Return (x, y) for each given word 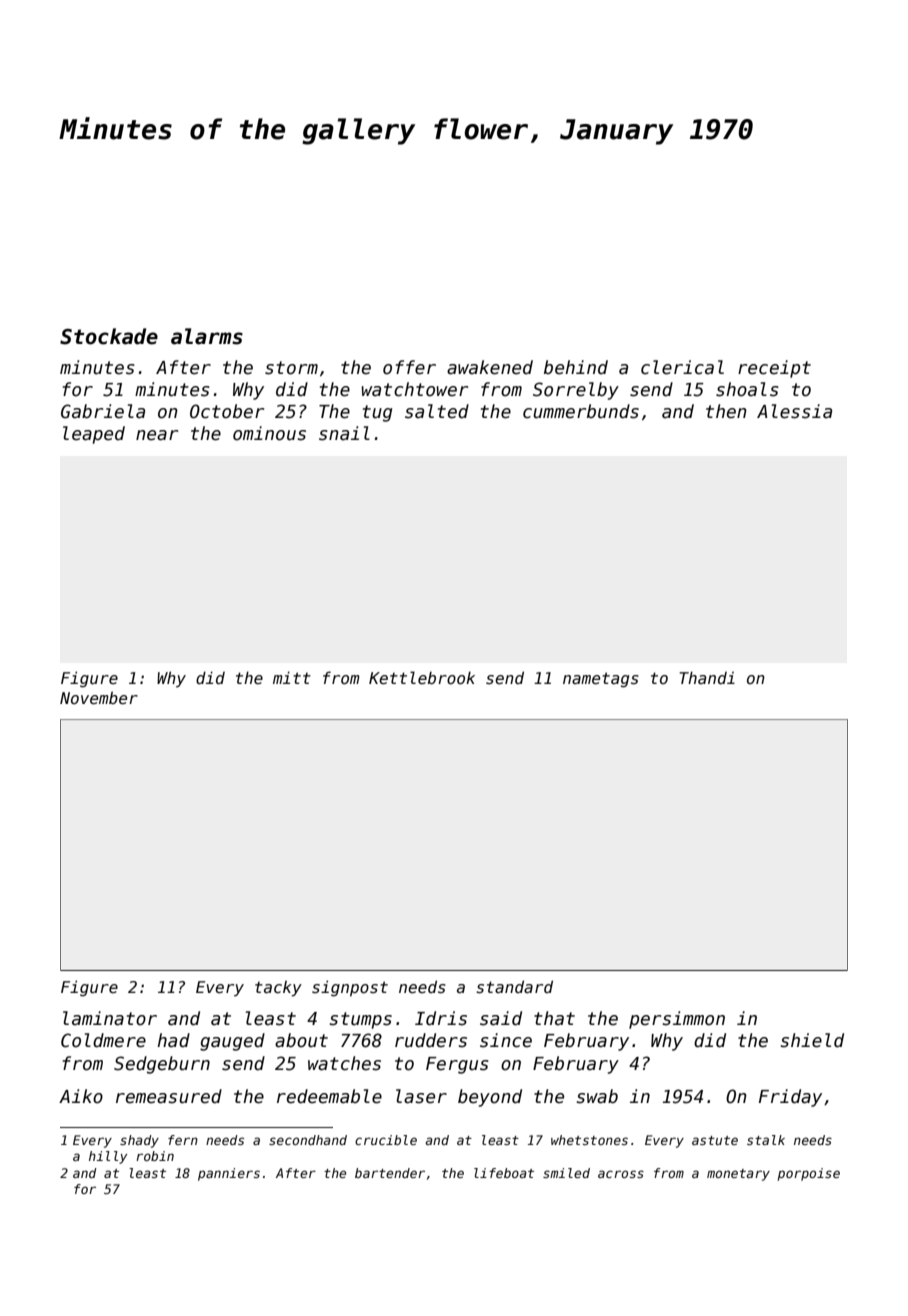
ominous (269, 433)
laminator (110, 1018)
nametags (601, 680)
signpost (350, 988)
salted (437, 411)
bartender (390, 1173)
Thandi (707, 677)
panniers (229, 1174)
